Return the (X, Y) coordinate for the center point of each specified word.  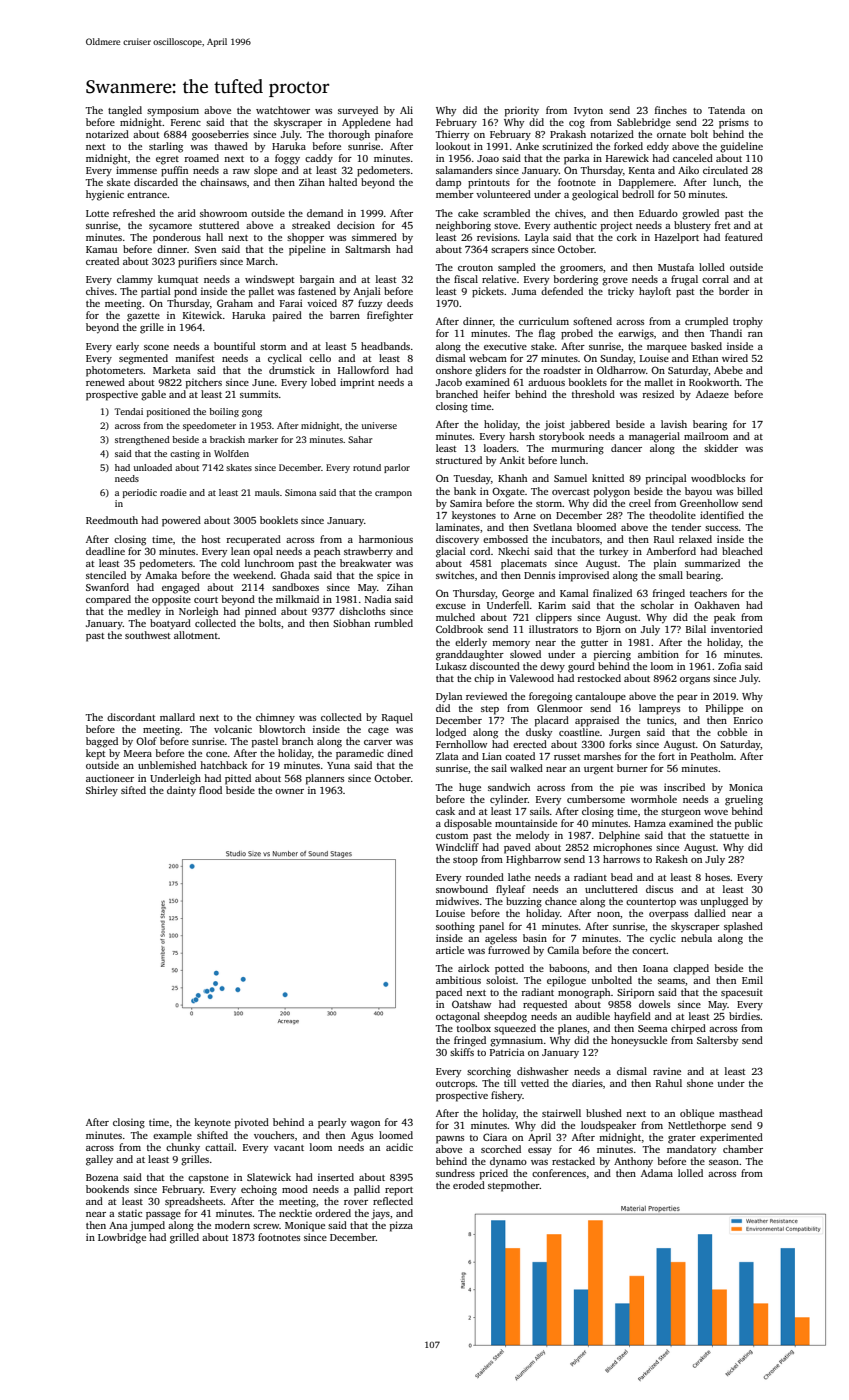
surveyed (358, 111)
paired (287, 316)
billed (750, 491)
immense (136, 170)
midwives (457, 901)
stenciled (106, 575)
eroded (469, 1185)
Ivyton (588, 112)
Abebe (728, 370)
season (724, 1162)
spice (388, 576)
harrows (621, 859)
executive (505, 346)
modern (232, 1225)
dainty (181, 791)
